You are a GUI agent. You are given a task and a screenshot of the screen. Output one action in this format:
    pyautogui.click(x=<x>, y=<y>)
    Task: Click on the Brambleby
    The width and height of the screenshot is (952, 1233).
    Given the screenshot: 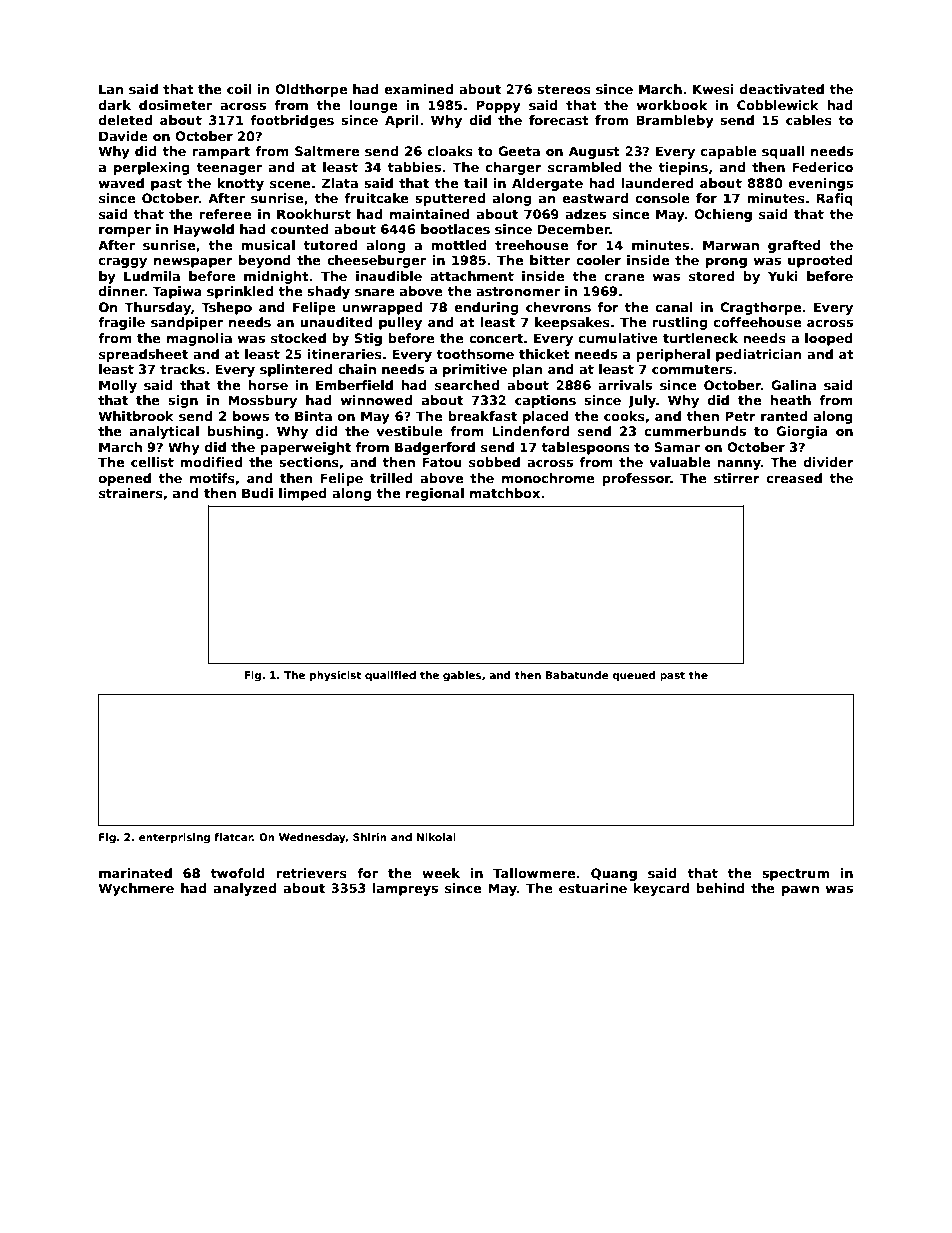 What is the action you would take?
    pyautogui.click(x=675, y=121)
